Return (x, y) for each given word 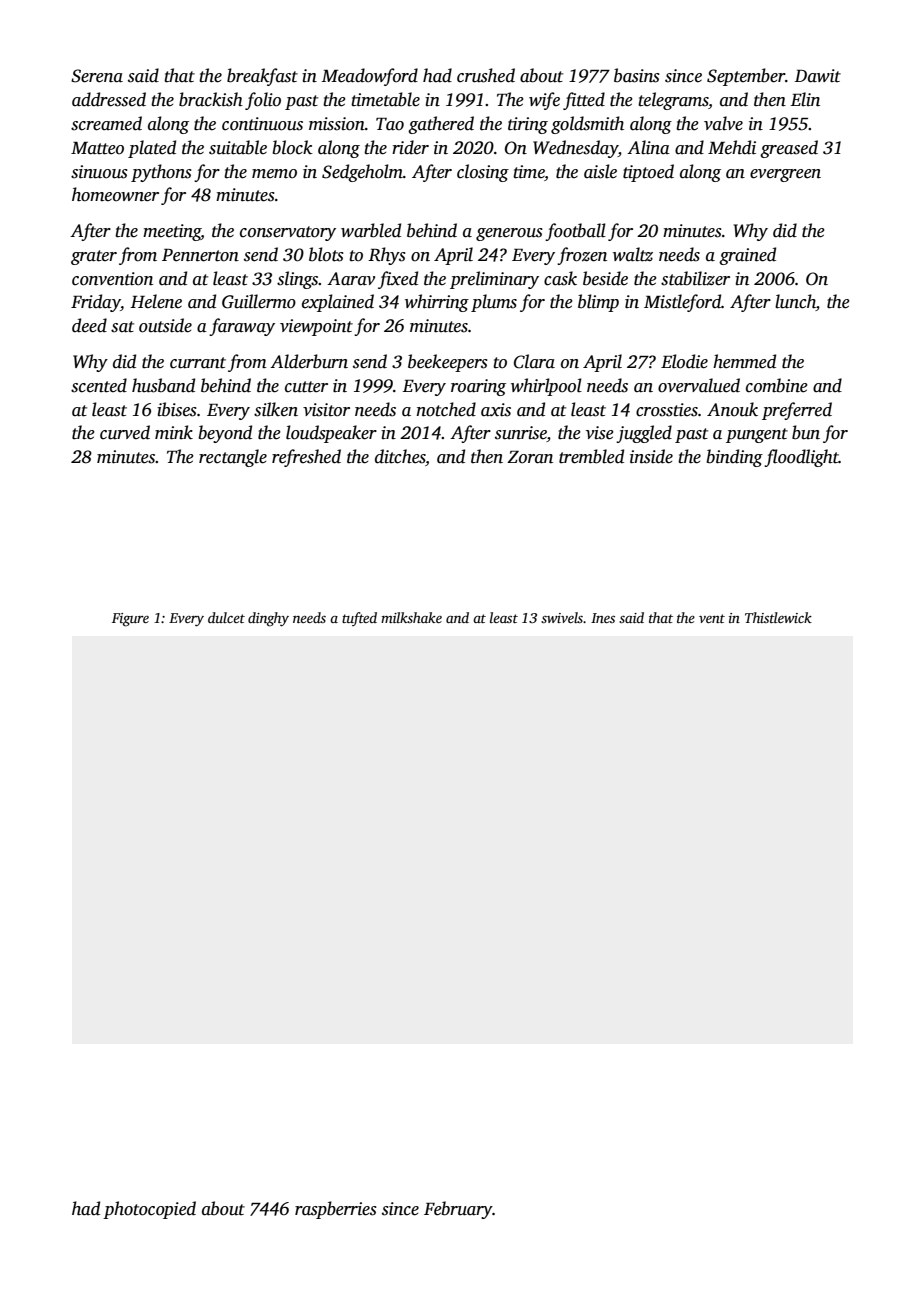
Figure (130, 620)
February (458, 1210)
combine (777, 385)
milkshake (411, 617)
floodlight (801, 458)
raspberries (336, 1210)
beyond (225, 434)
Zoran (530, 457)
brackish (211, 99)
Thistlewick (778, 617)
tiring (528, 125)
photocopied (149, 1210)
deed (89, 325)
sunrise (521, 434)
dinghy (268, 619)
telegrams (673, 101)
